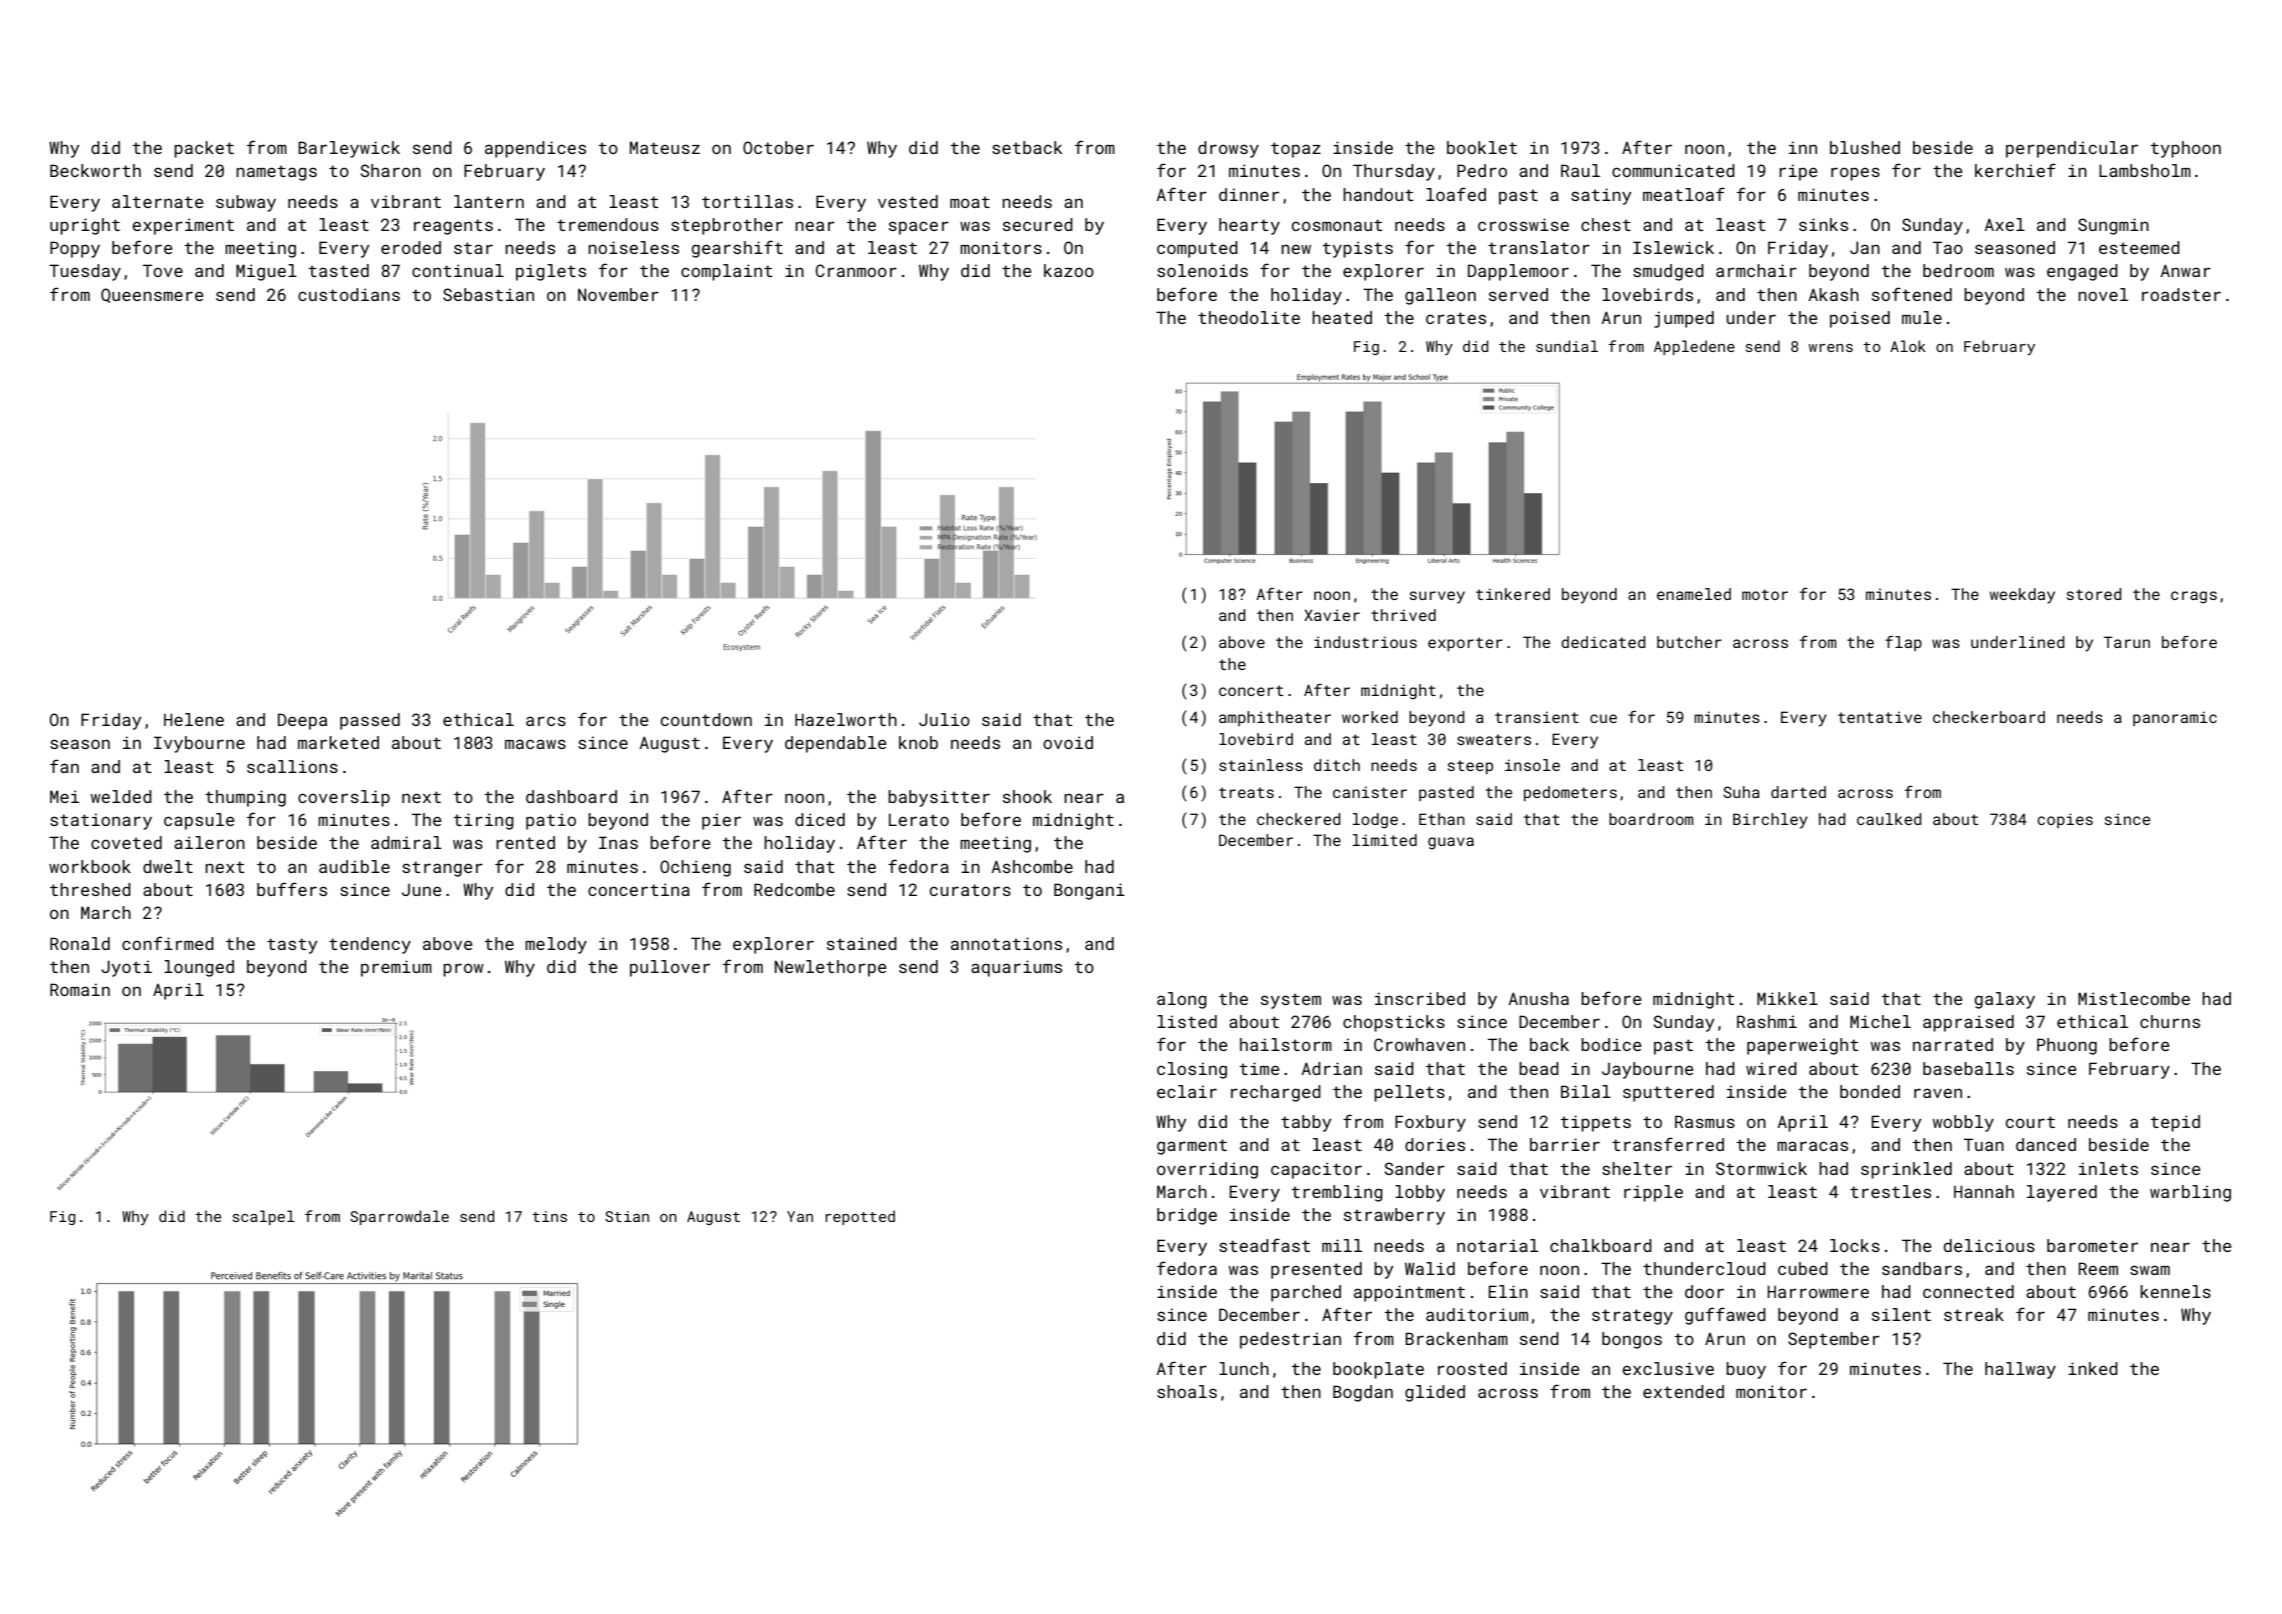  I want to click on Queensmere, so click(152, 295).
